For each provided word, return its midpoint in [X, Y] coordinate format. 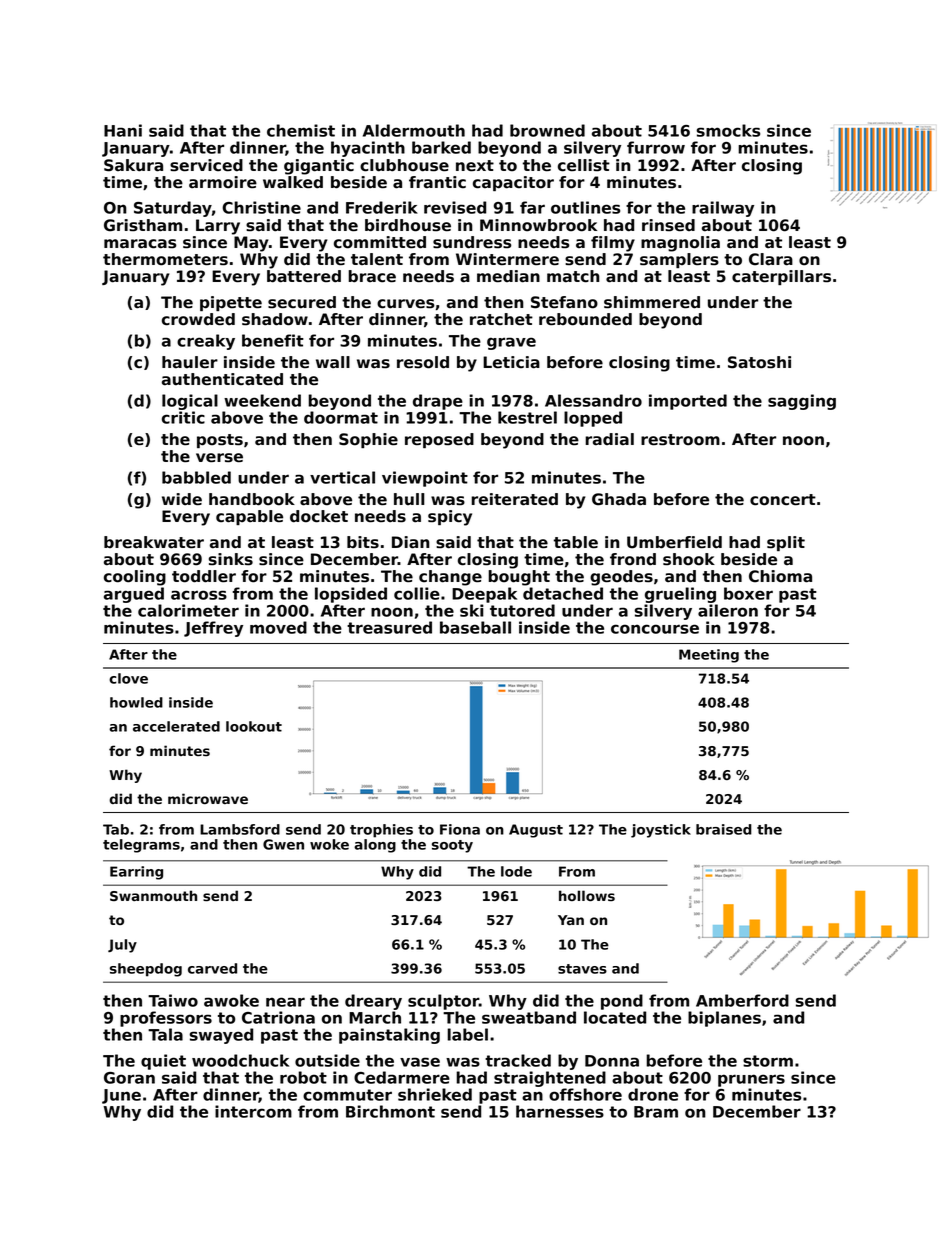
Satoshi [759, 362]
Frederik [382, 207]
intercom [253, 1111]
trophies [381, 831]
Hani [123, 130]
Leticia [511, 362]
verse [219, 458]
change [450, 578]
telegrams [141, 846]
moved [278, 627]
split [786, 543]
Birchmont [390, 1111]
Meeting [709, 656]
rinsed [668, 225]
